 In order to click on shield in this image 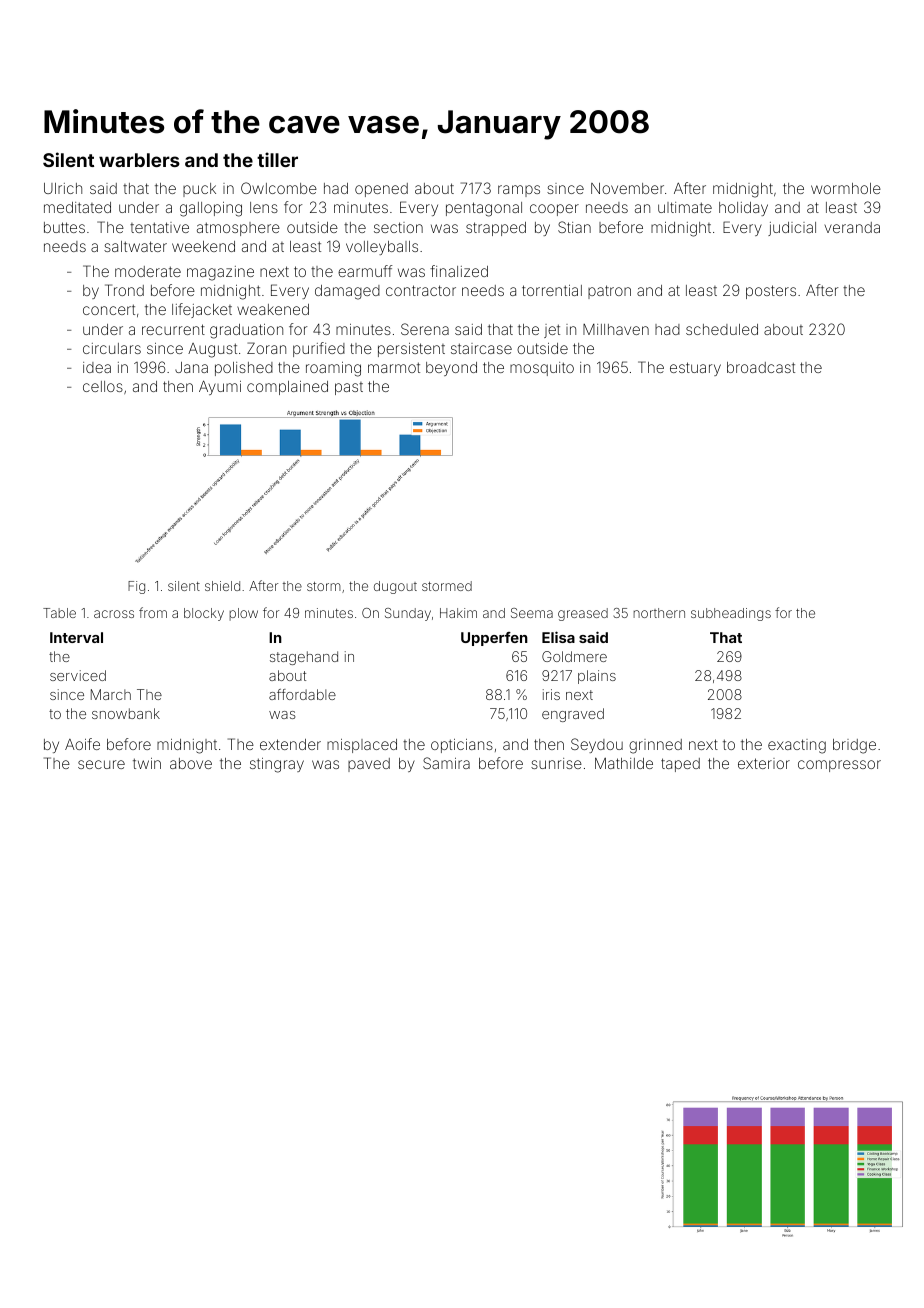, I will do `click(222, 586)`.
